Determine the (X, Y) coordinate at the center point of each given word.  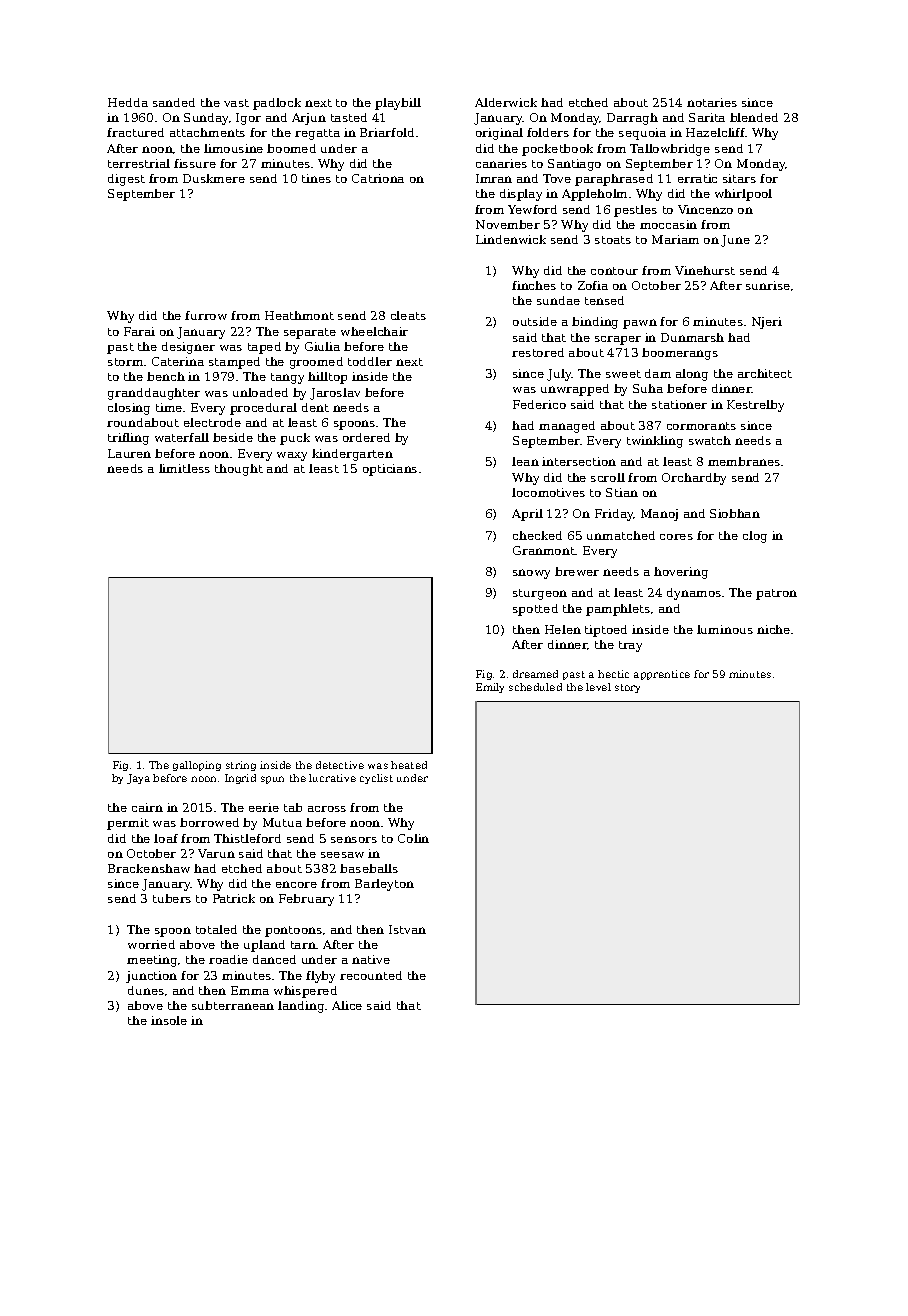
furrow (206, 315)
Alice (347, 1005)
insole (169, 1020)
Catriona (378, 178)
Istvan (407, 929)
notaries (712, 102)
